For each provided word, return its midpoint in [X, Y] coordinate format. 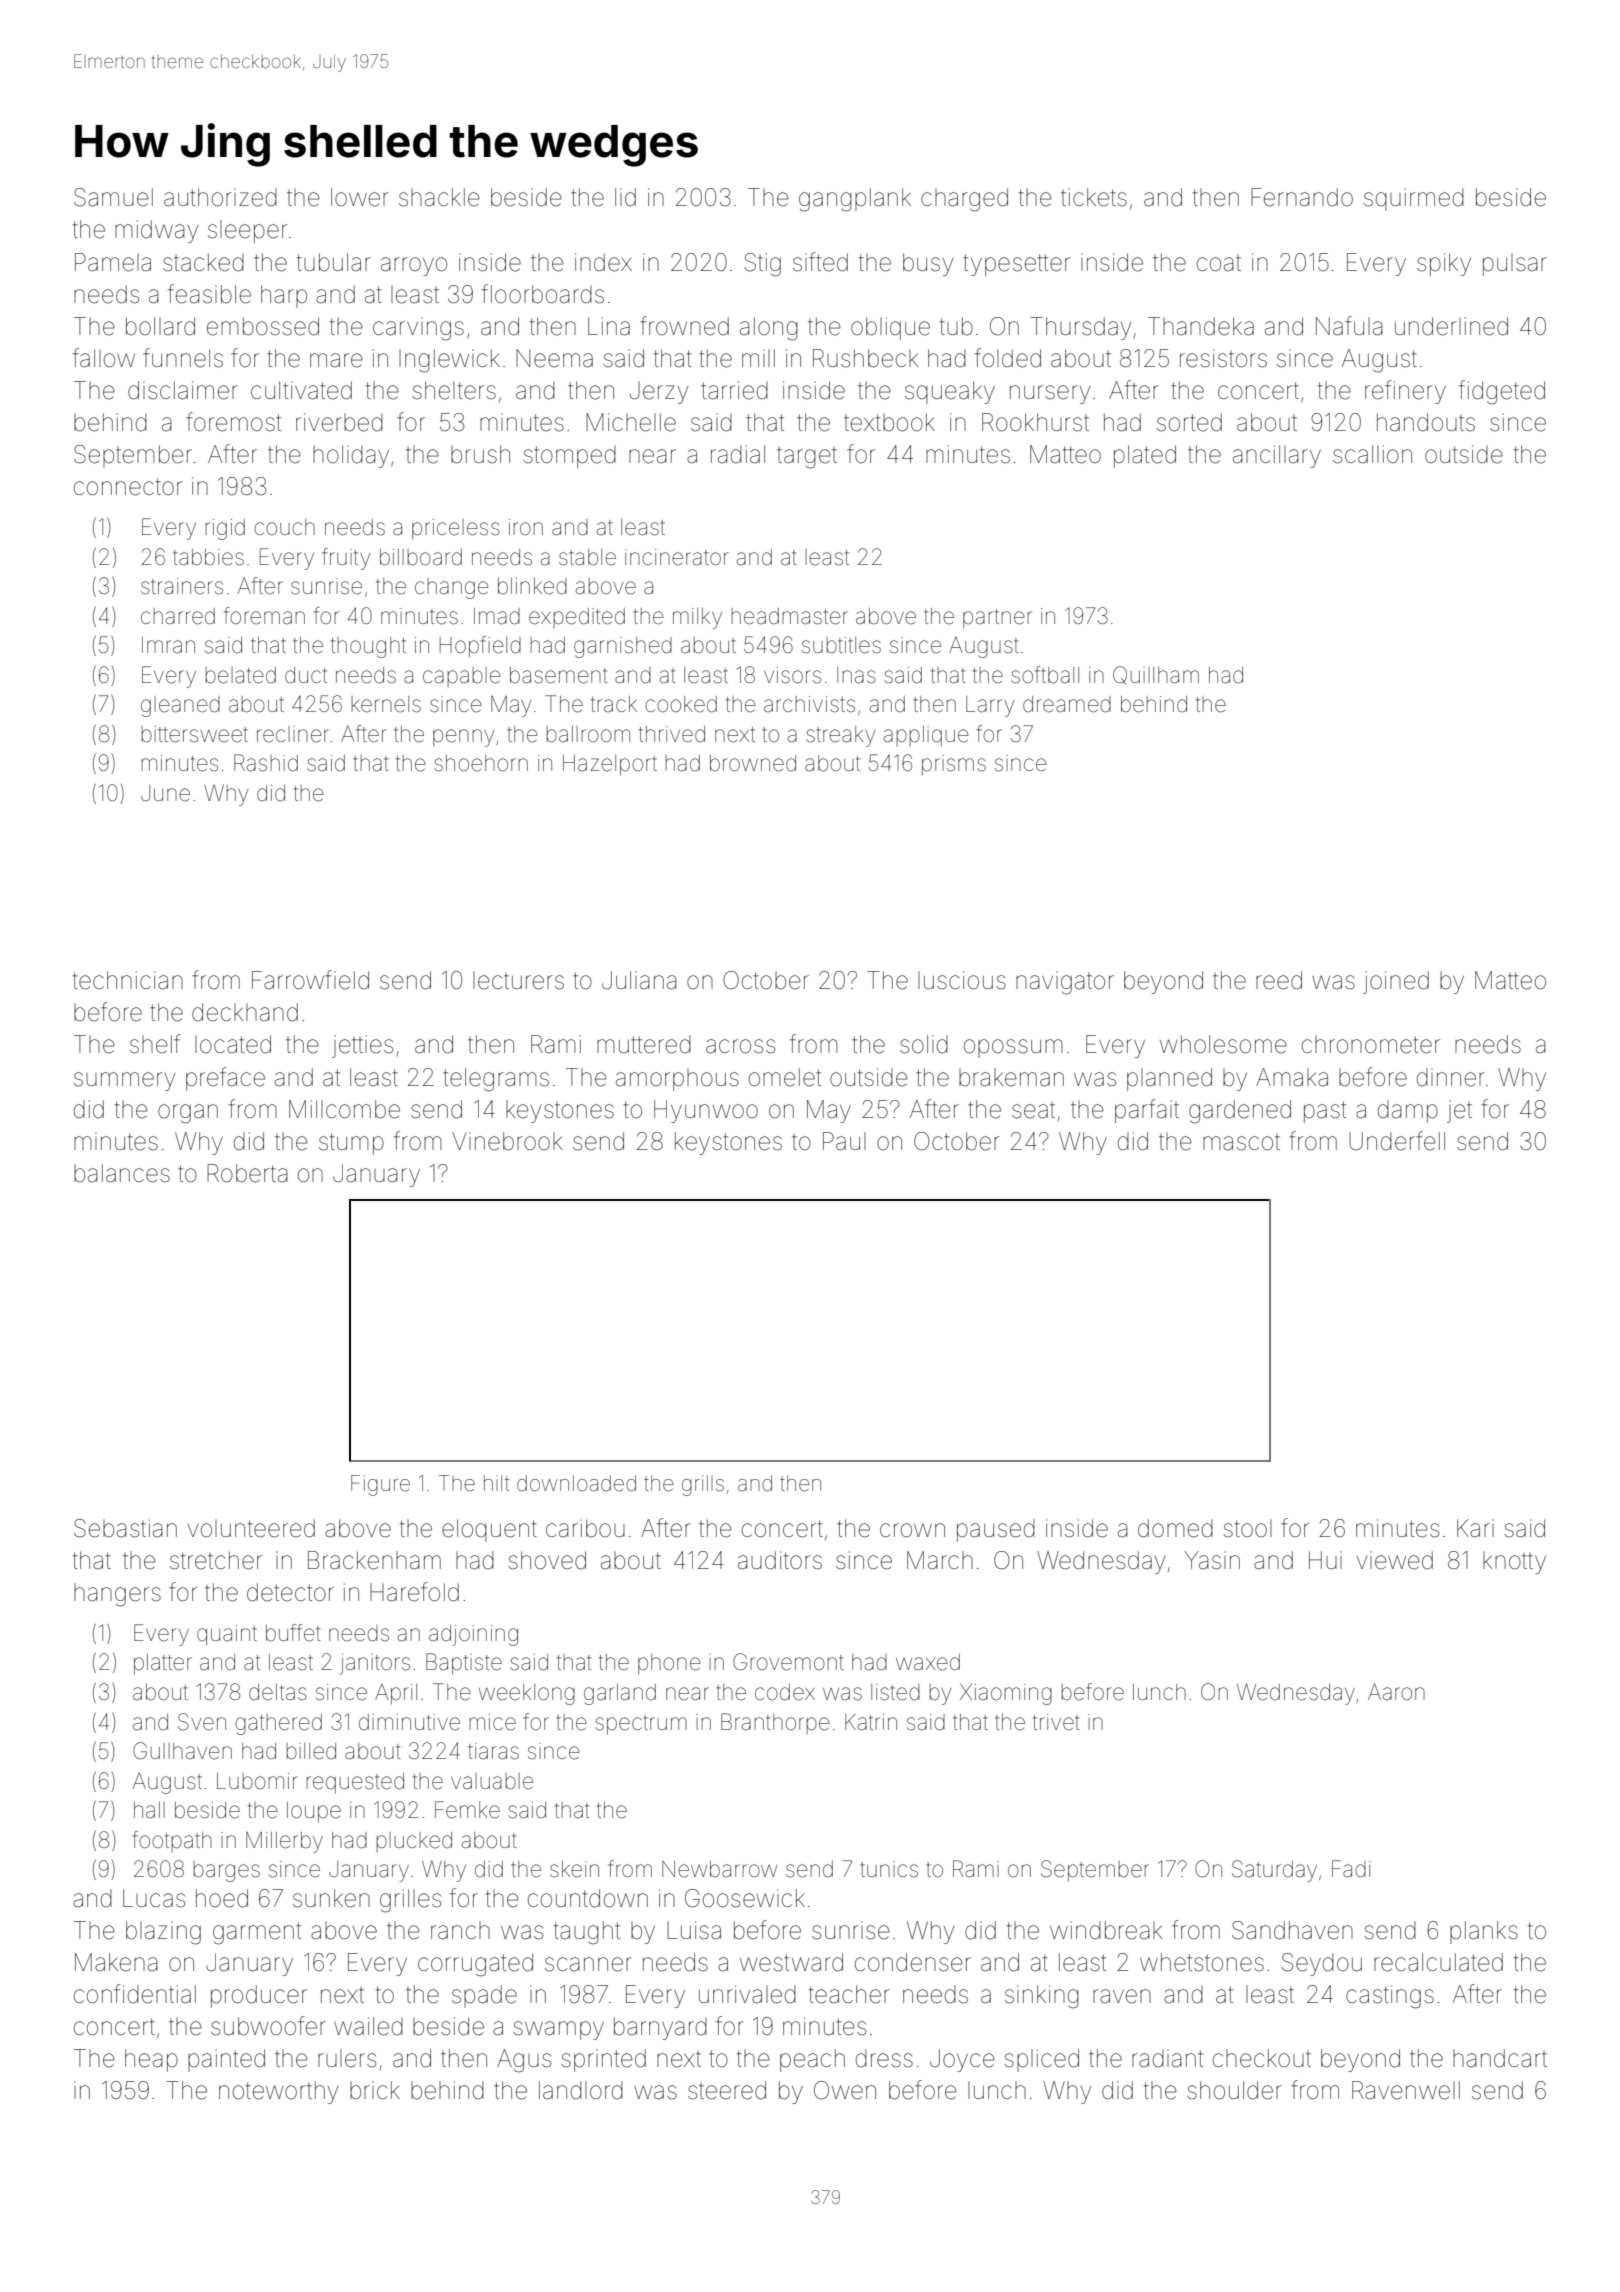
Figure [380, 1485]
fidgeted [1502, 392]
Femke [467, 1810]
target [807, 458]
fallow [104, 358]
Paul [844, 1141]
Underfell [1397, 1141]
